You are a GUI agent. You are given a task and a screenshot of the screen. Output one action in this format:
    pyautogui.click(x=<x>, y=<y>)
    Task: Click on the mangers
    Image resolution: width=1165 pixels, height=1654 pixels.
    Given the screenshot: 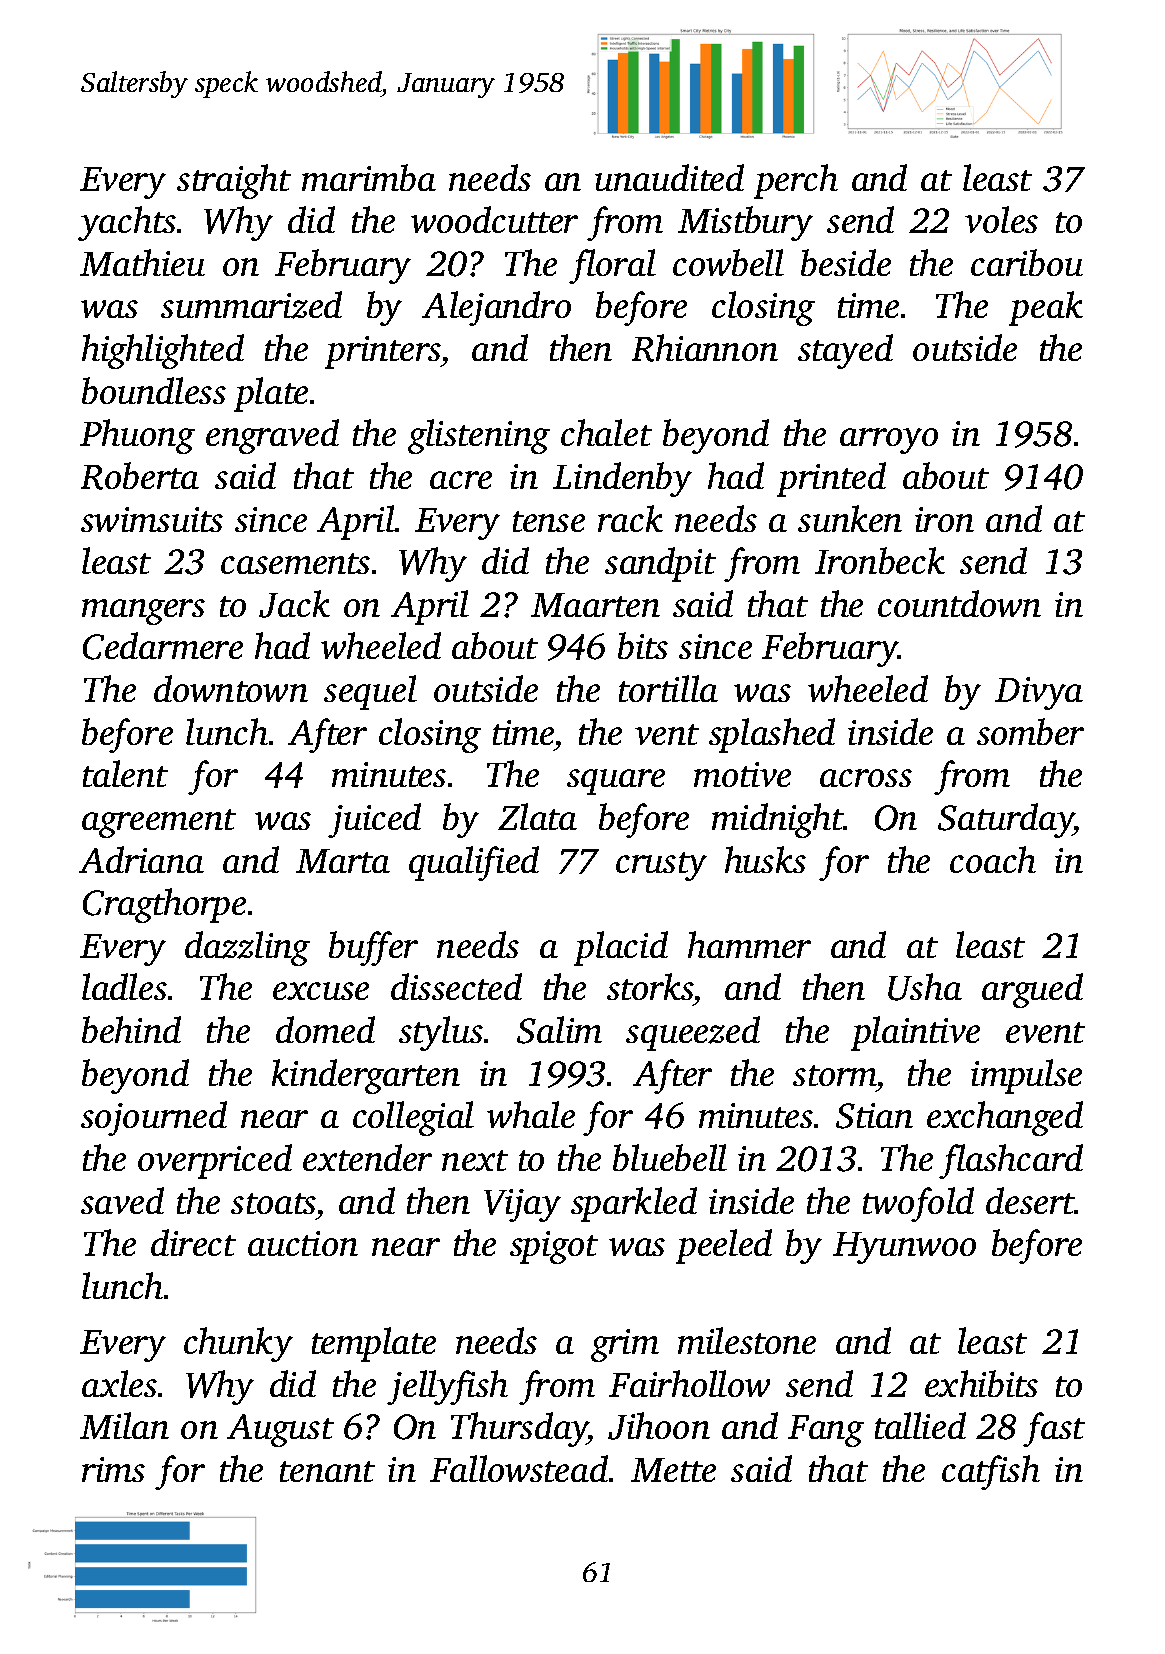 What is the action you would take?
    pyautogui.click(x=143, y=612)
